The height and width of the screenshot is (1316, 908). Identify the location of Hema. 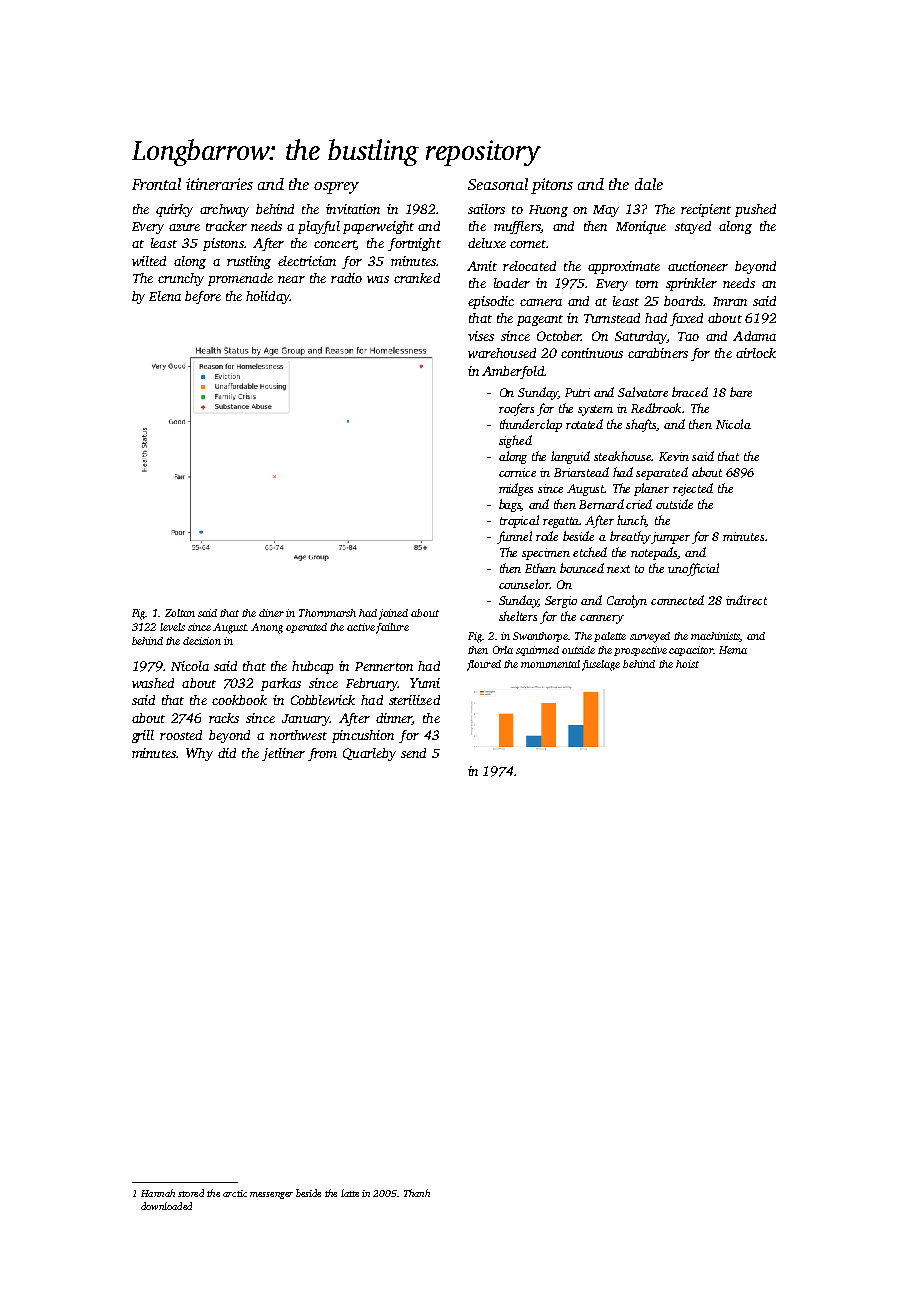
(733, 650).
